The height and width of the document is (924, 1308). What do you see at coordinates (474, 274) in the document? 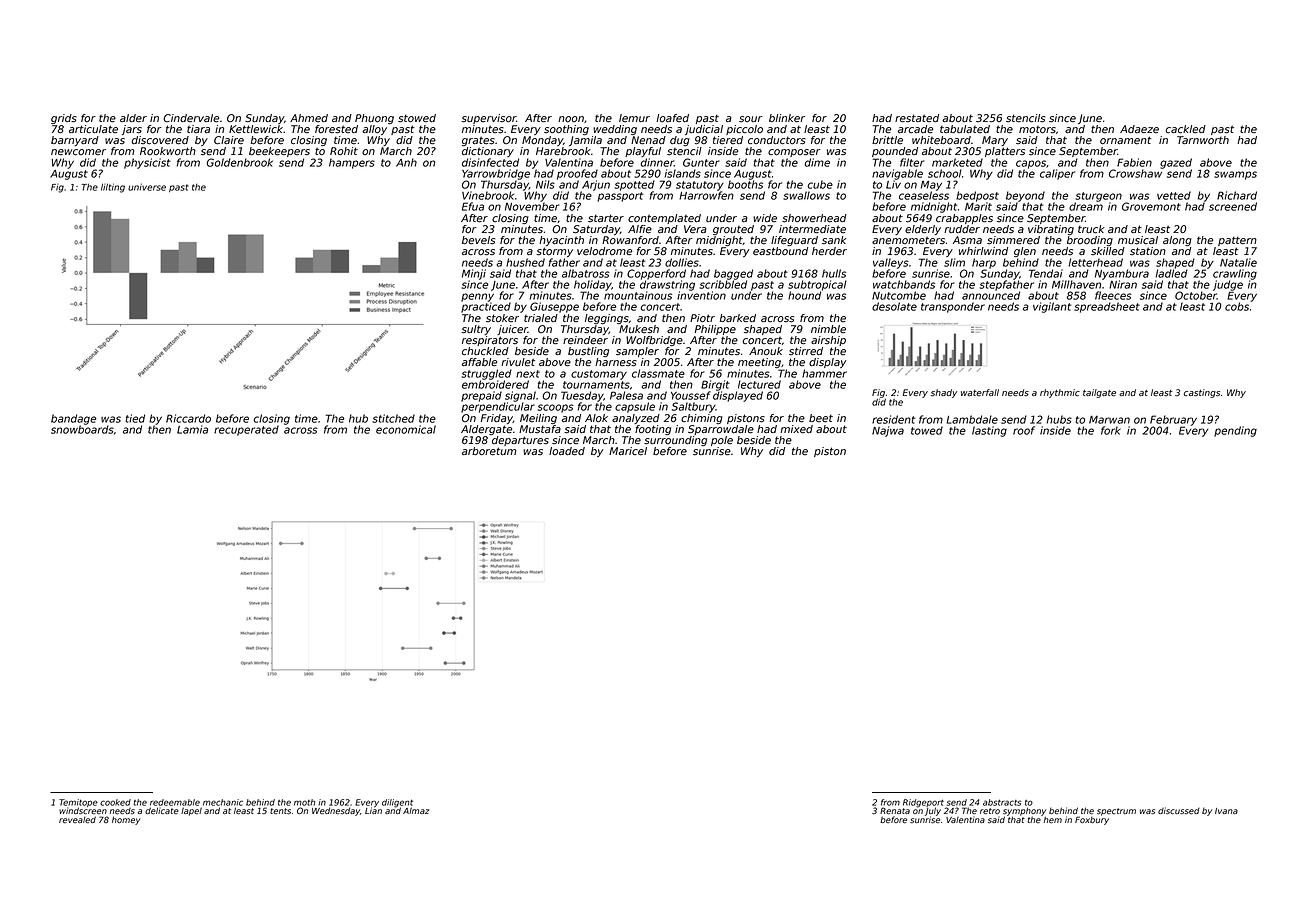
I see `Minji` at bounding box center [474, 274].
